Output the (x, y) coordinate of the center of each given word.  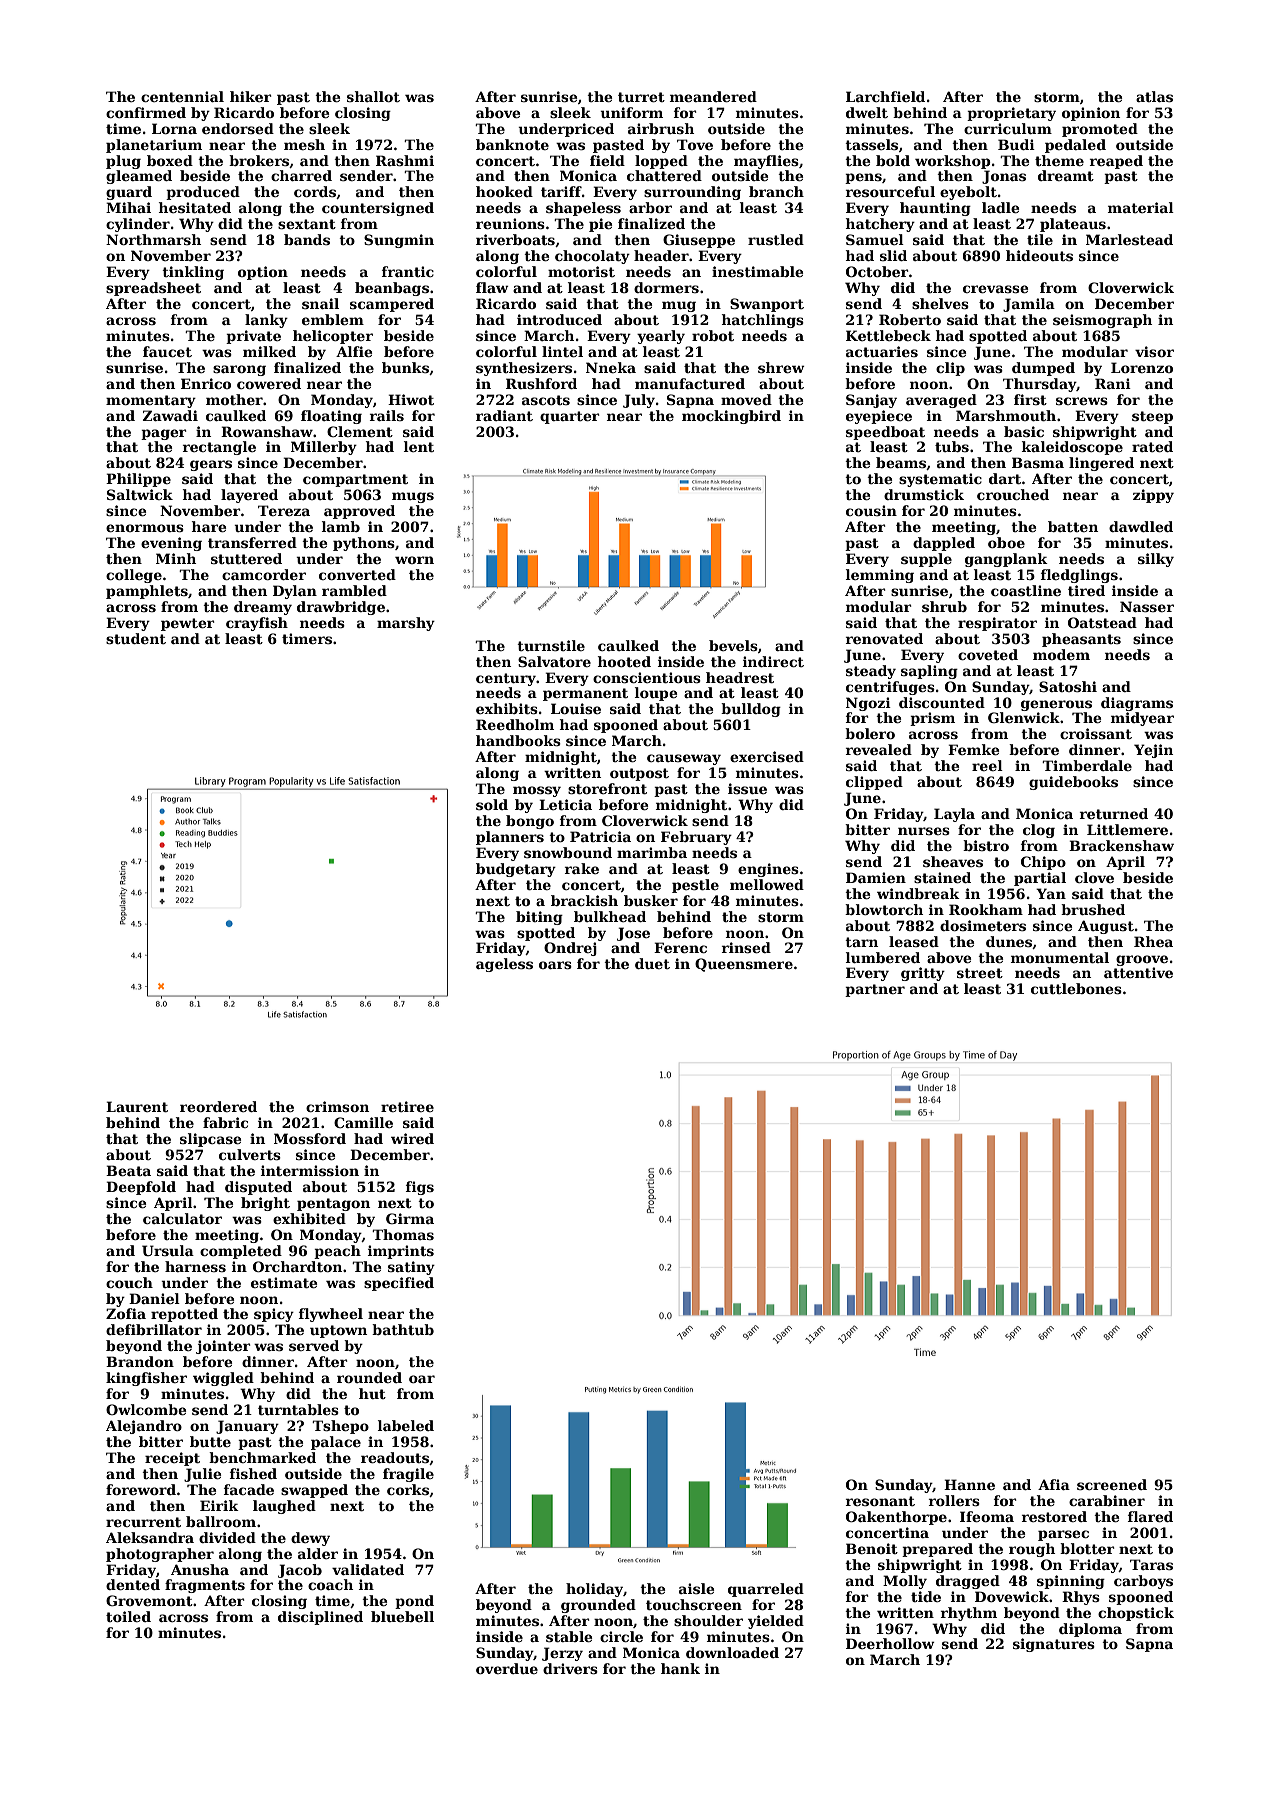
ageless (504, 965)
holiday (594, 1590)
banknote (512, 144)
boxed (170, 160)
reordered (218, 1106)
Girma (410, 1218)
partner (875, 990)
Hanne (969, 1484)
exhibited (309, 1218)
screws (1082, 401)
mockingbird (731, 417)
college (134, 576)
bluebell (402, 1616)
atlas (1154, 96)
